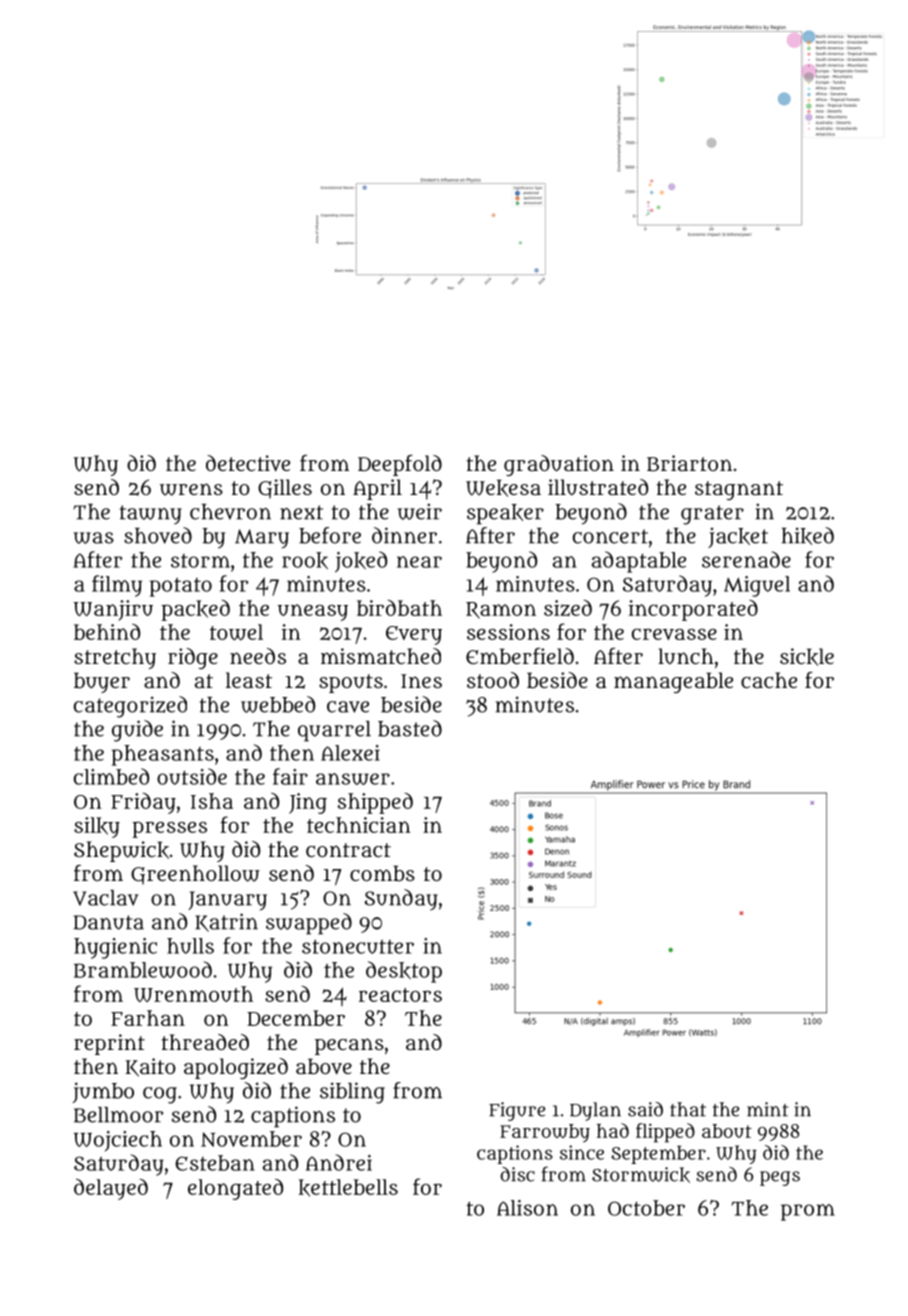 The width and height of the document is (908, 1316). I want to click on weir, so click(420, 511).
